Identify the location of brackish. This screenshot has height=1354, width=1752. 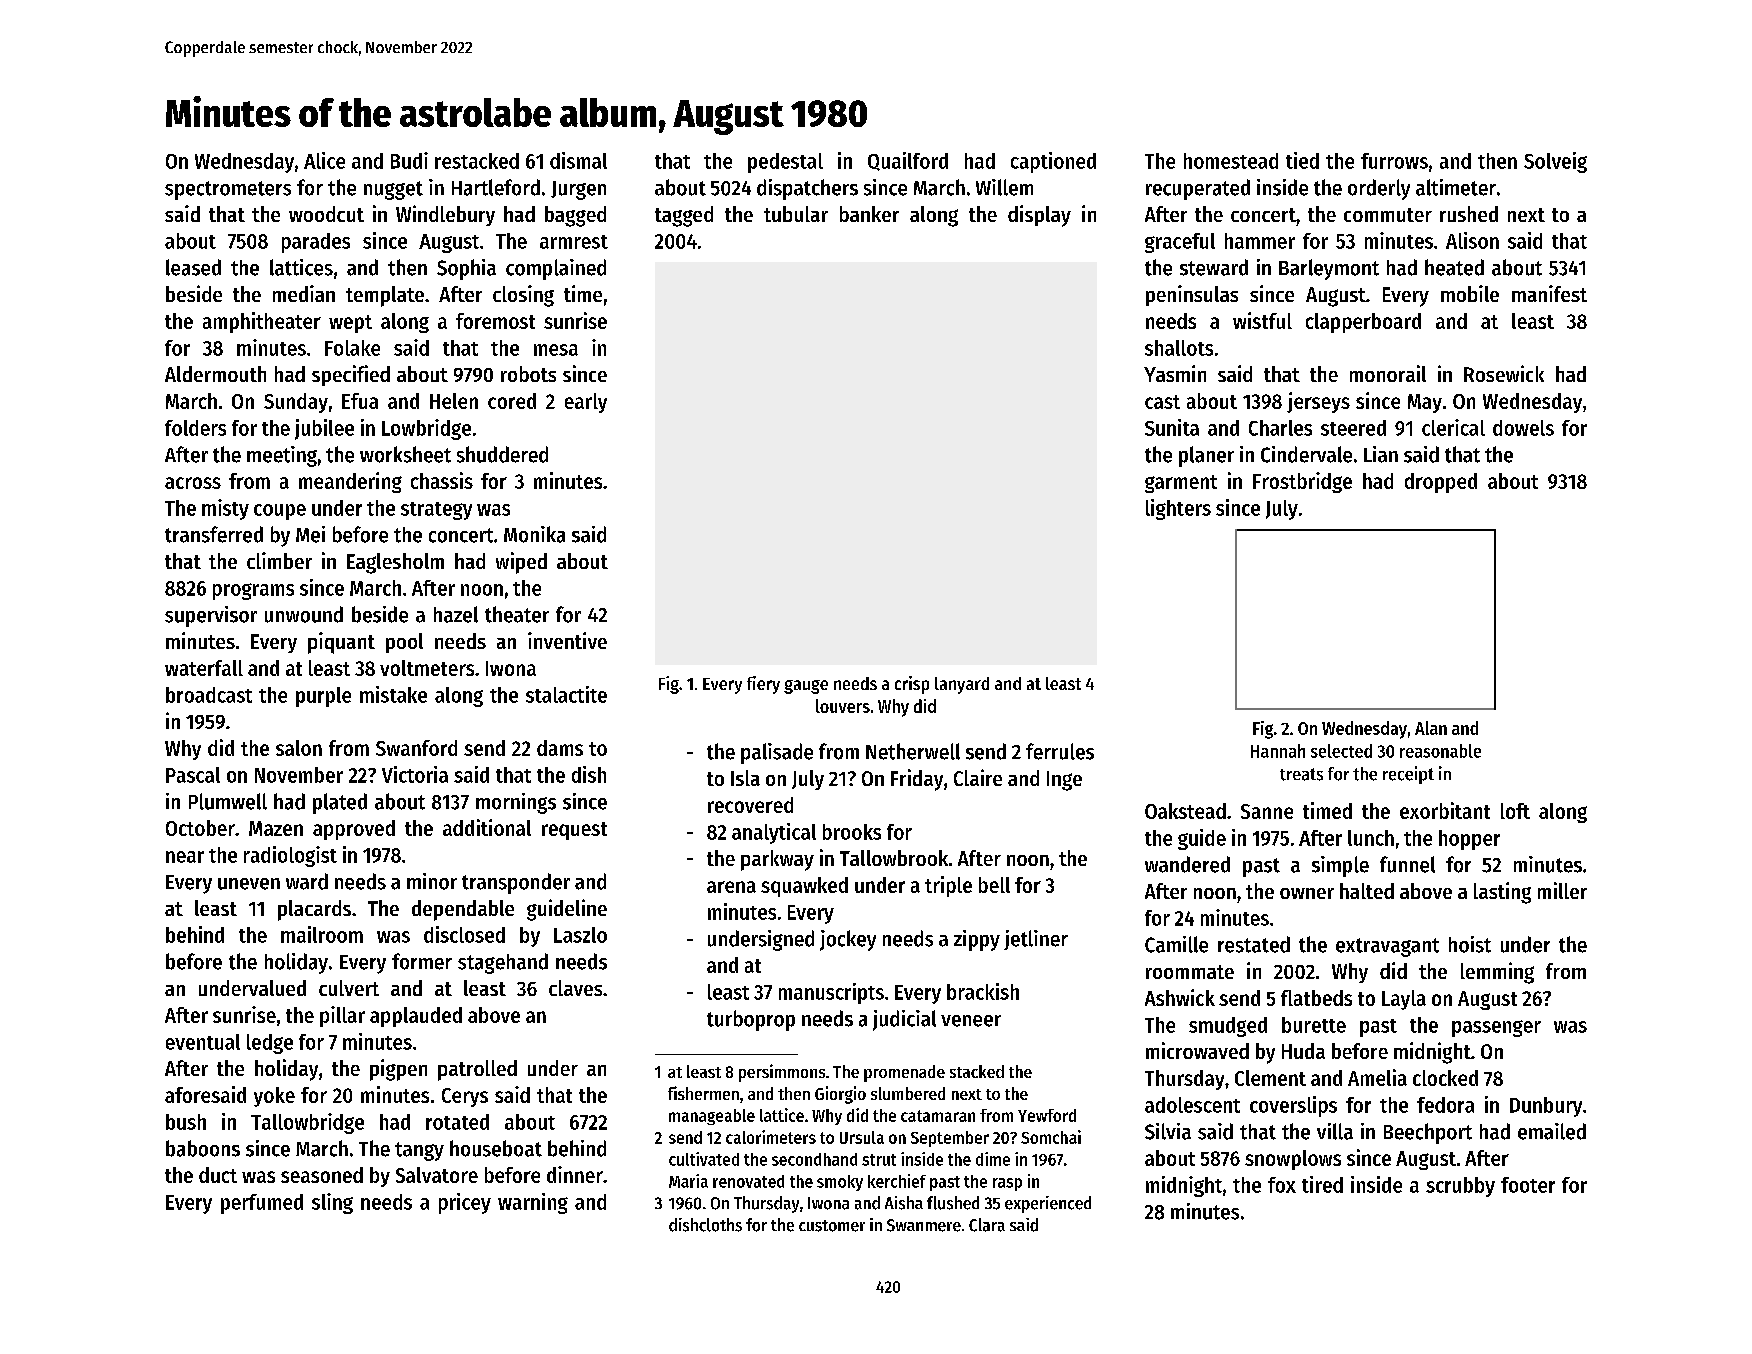
(983, 991).
